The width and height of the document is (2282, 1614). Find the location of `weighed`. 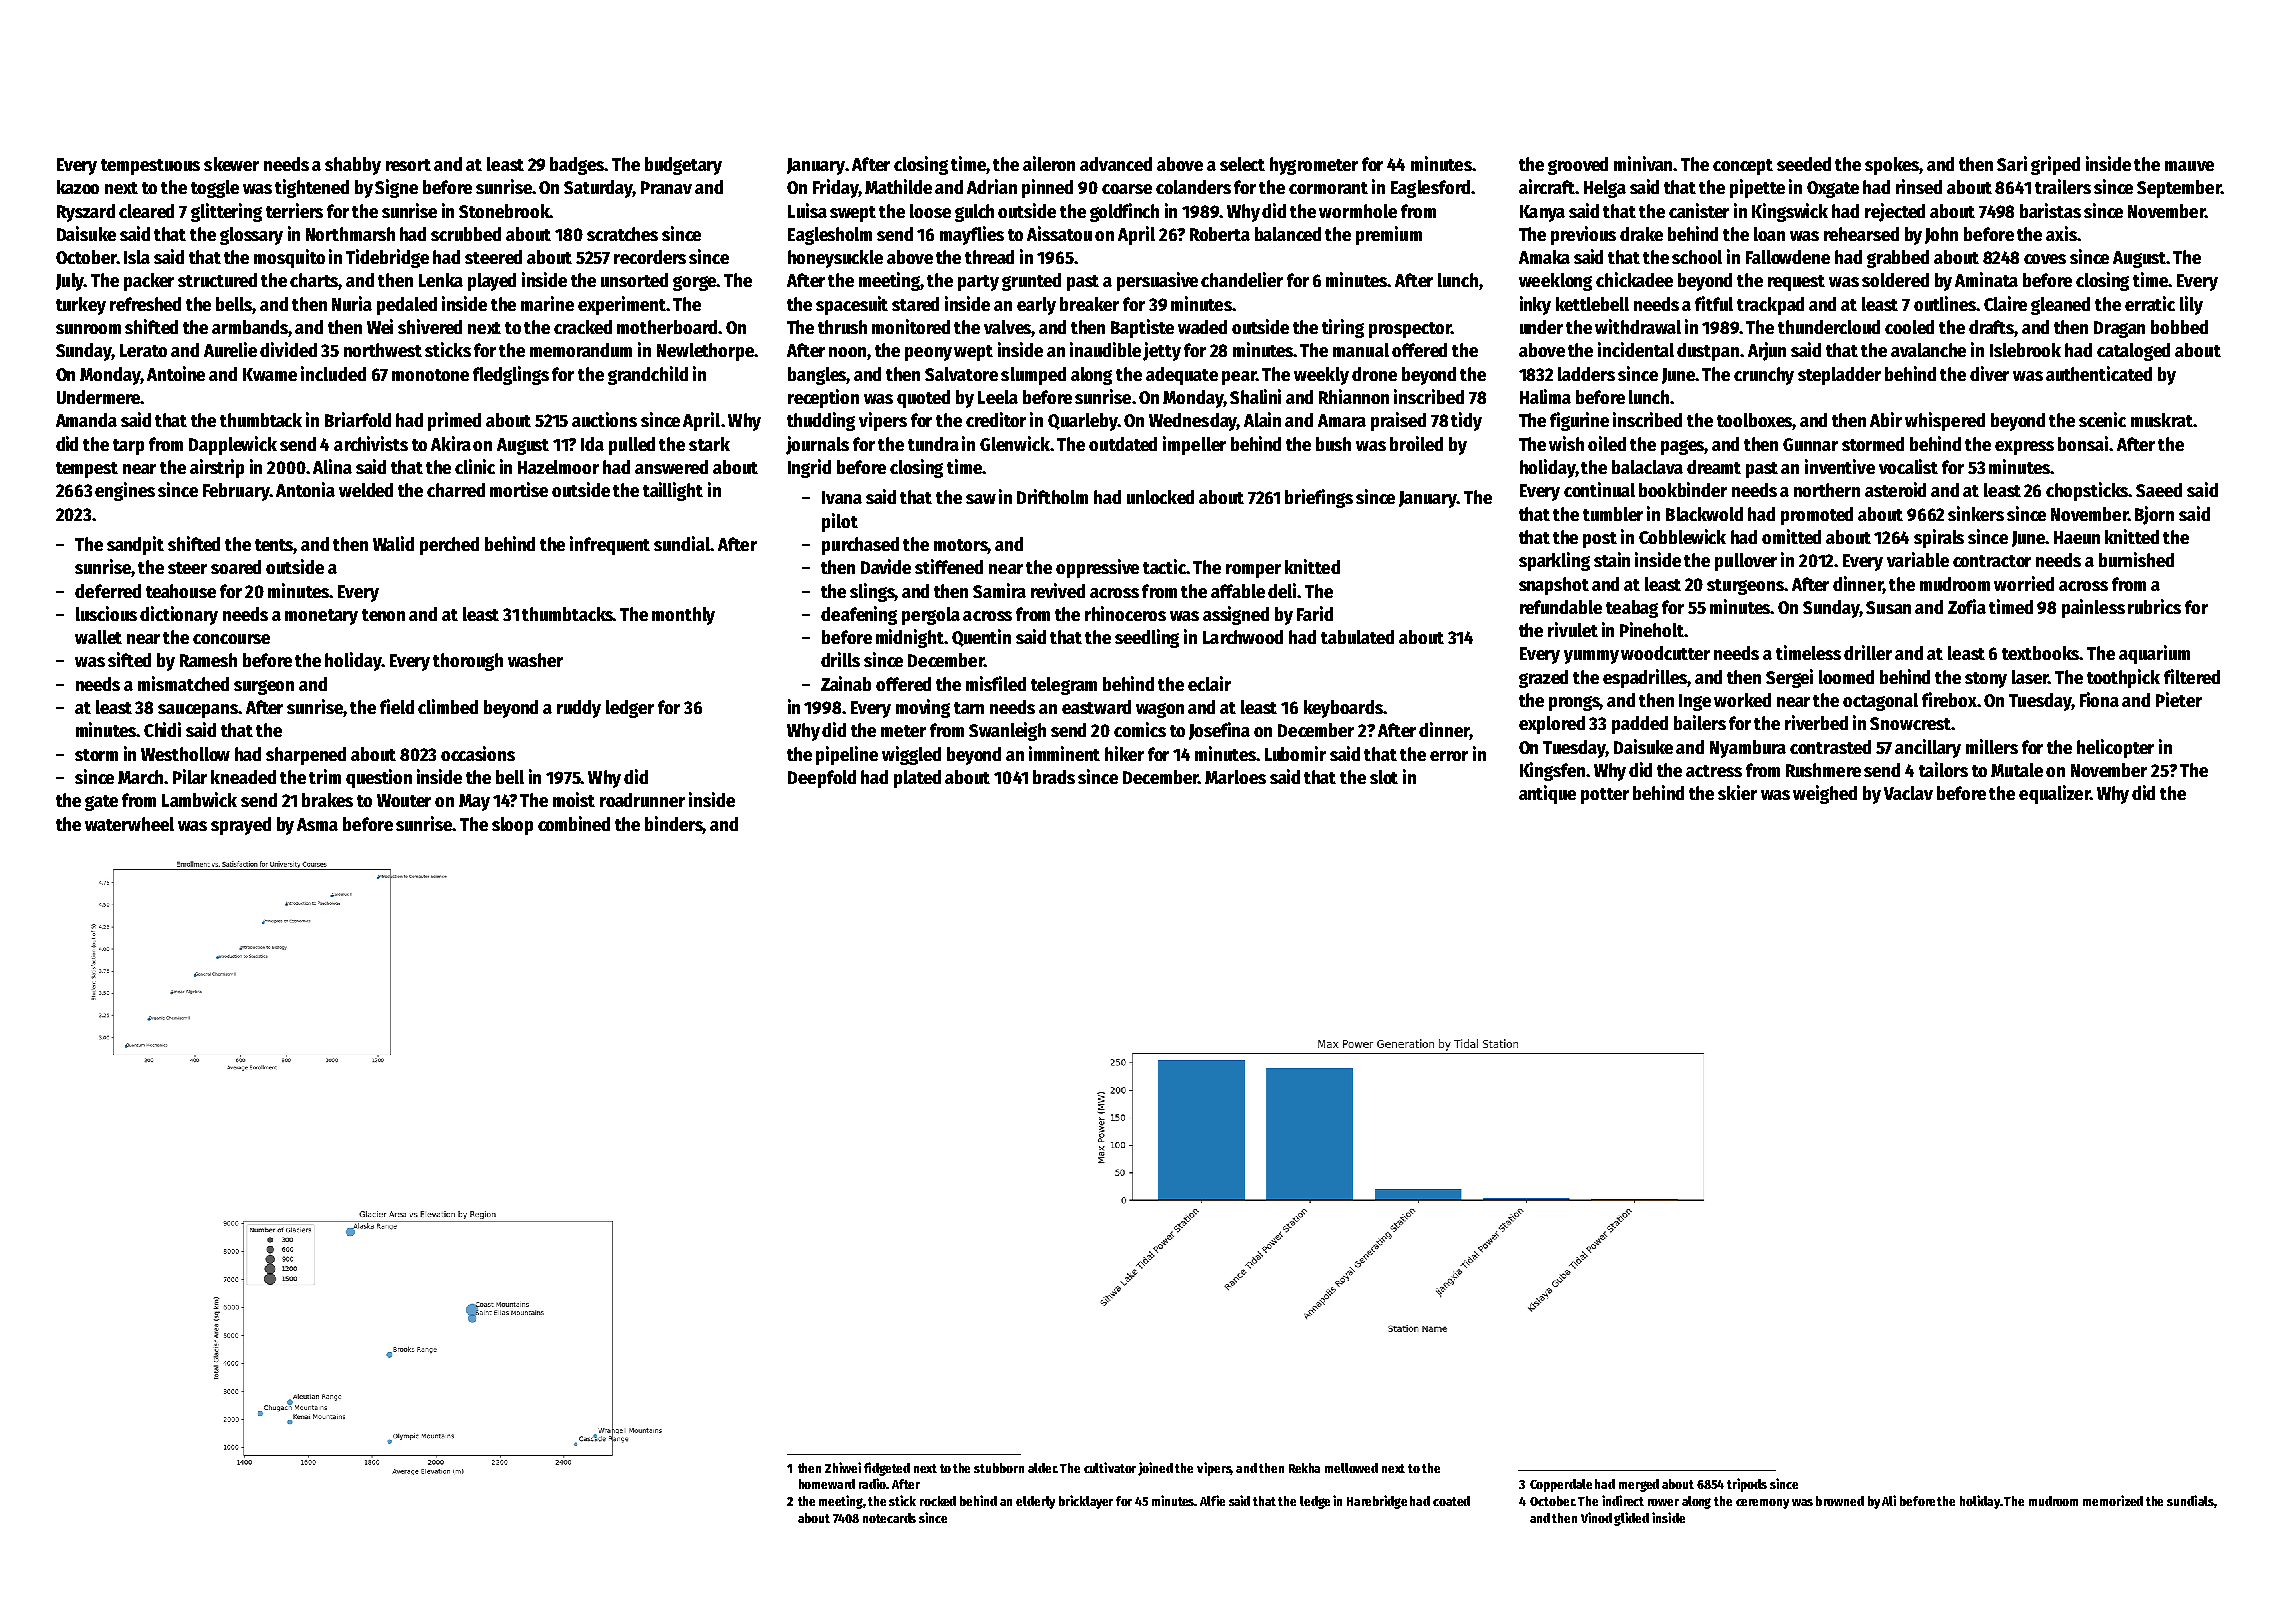

weighed is located at coordinates (1825, 794).
